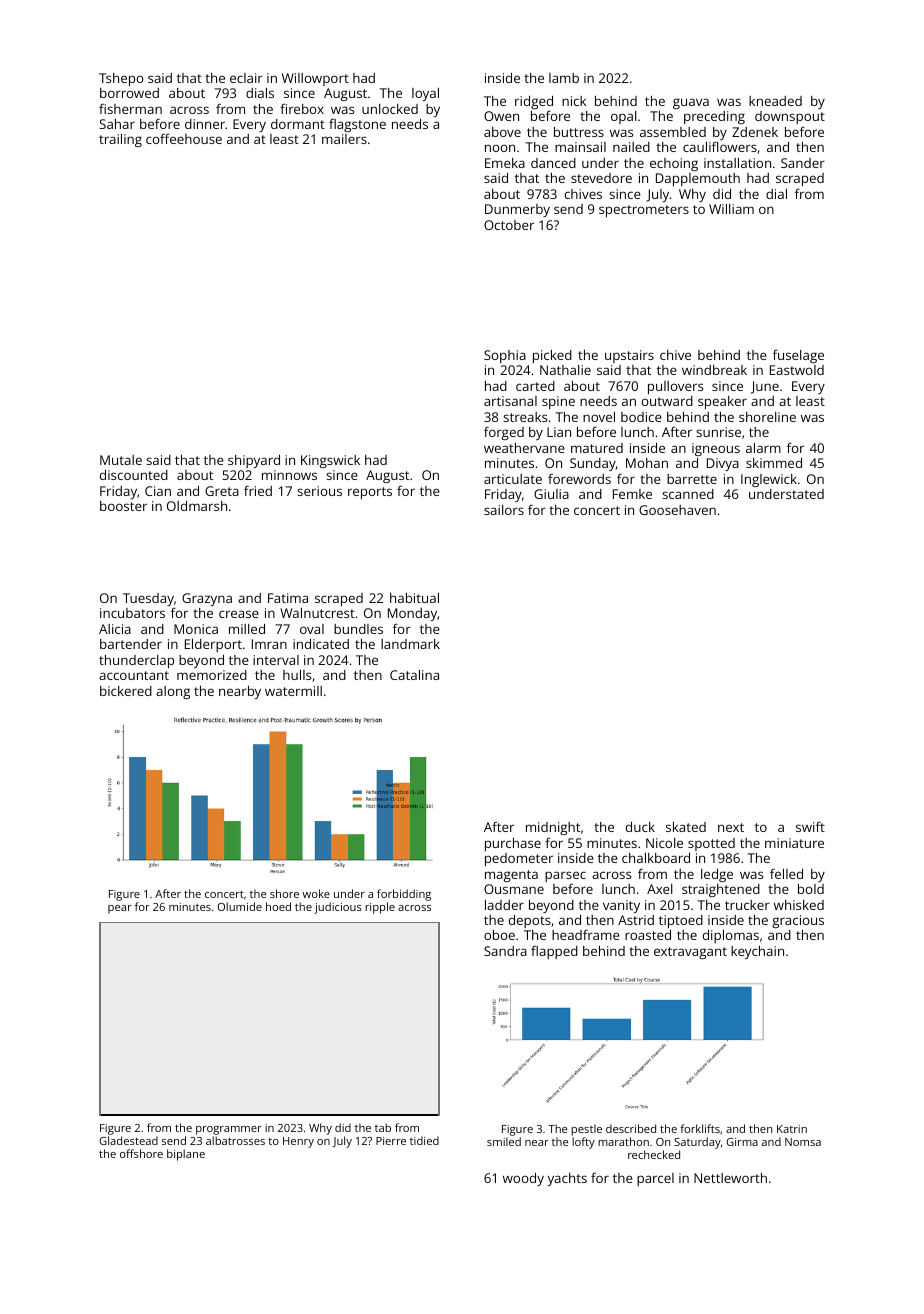  What do you see at coordinates (229, 1130) in the screenshot?
I see `programmer` at bounding box center [229, 1130].
